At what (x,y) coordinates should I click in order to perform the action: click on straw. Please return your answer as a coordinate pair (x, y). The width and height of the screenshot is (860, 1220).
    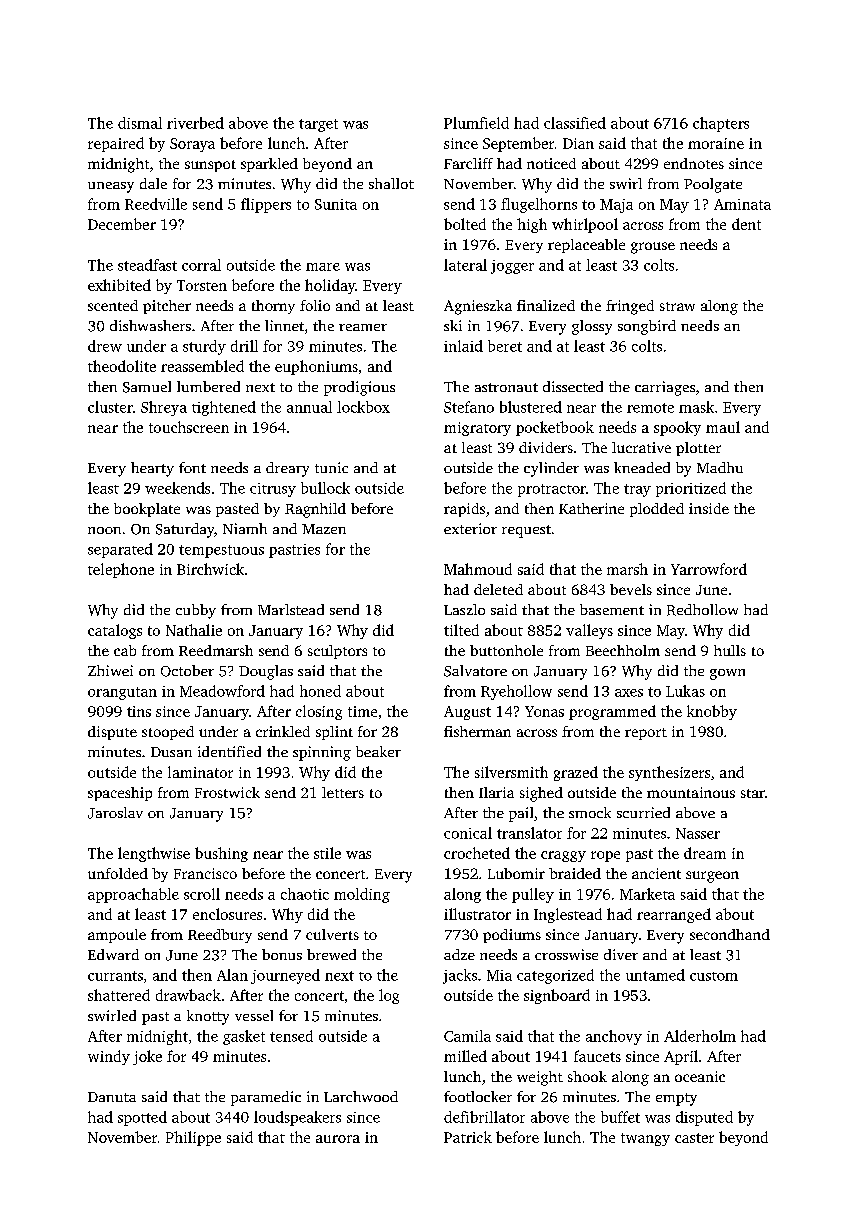
    Looking at the image, I should click on (677, 306).
